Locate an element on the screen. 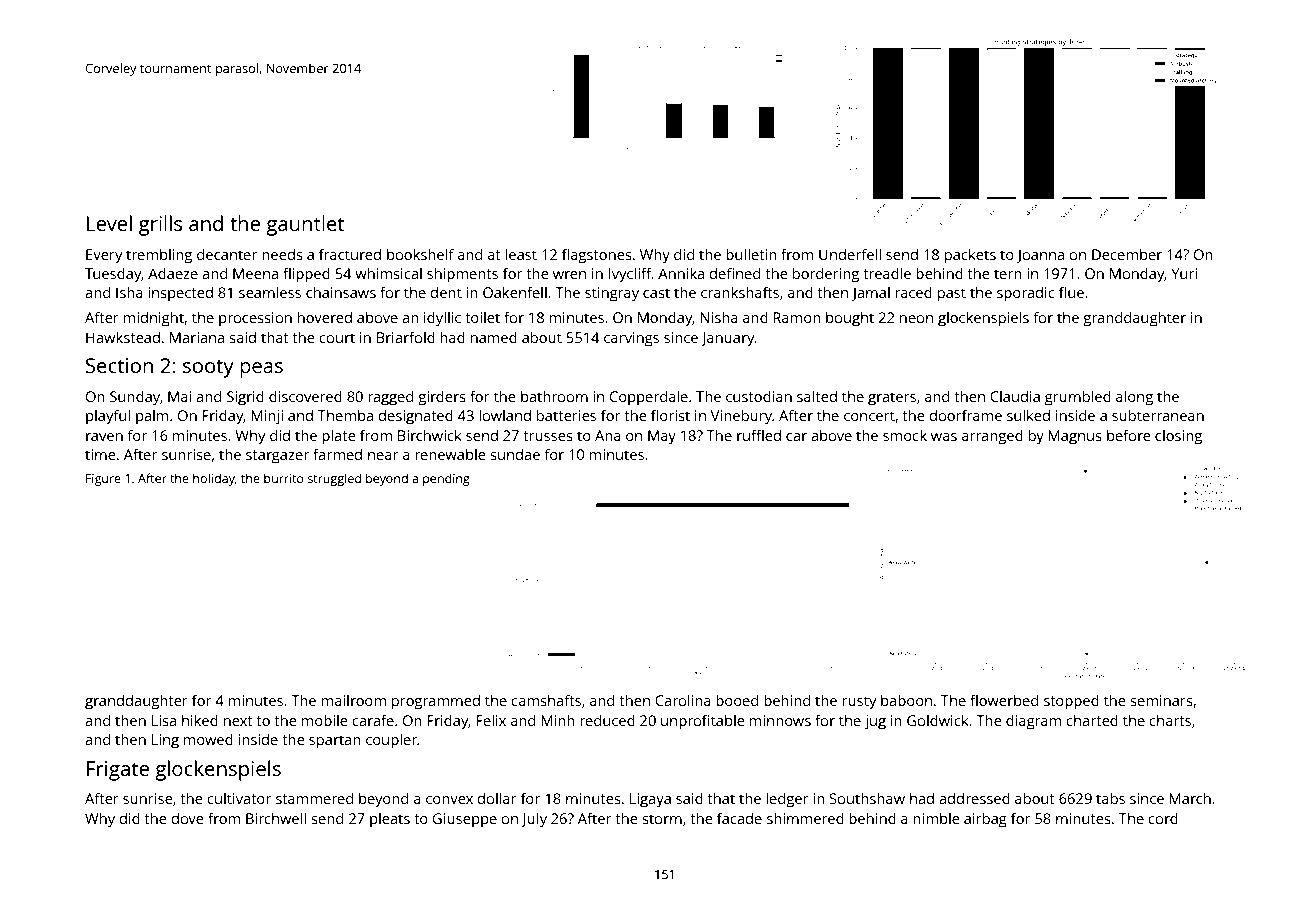  flue is located at coordinates (1071, 292).
